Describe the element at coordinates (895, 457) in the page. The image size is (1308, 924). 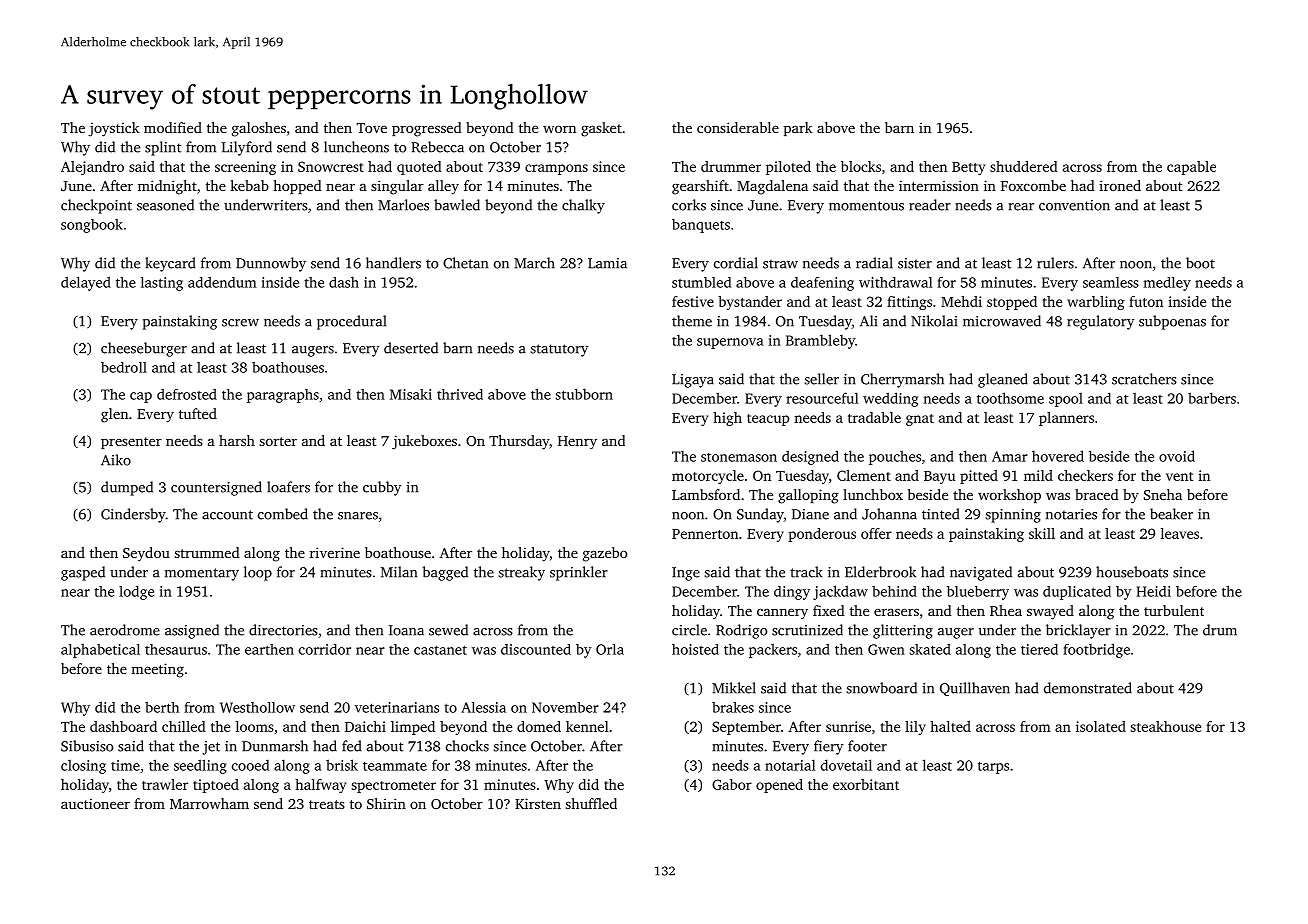
I see `pouches` at that location.
